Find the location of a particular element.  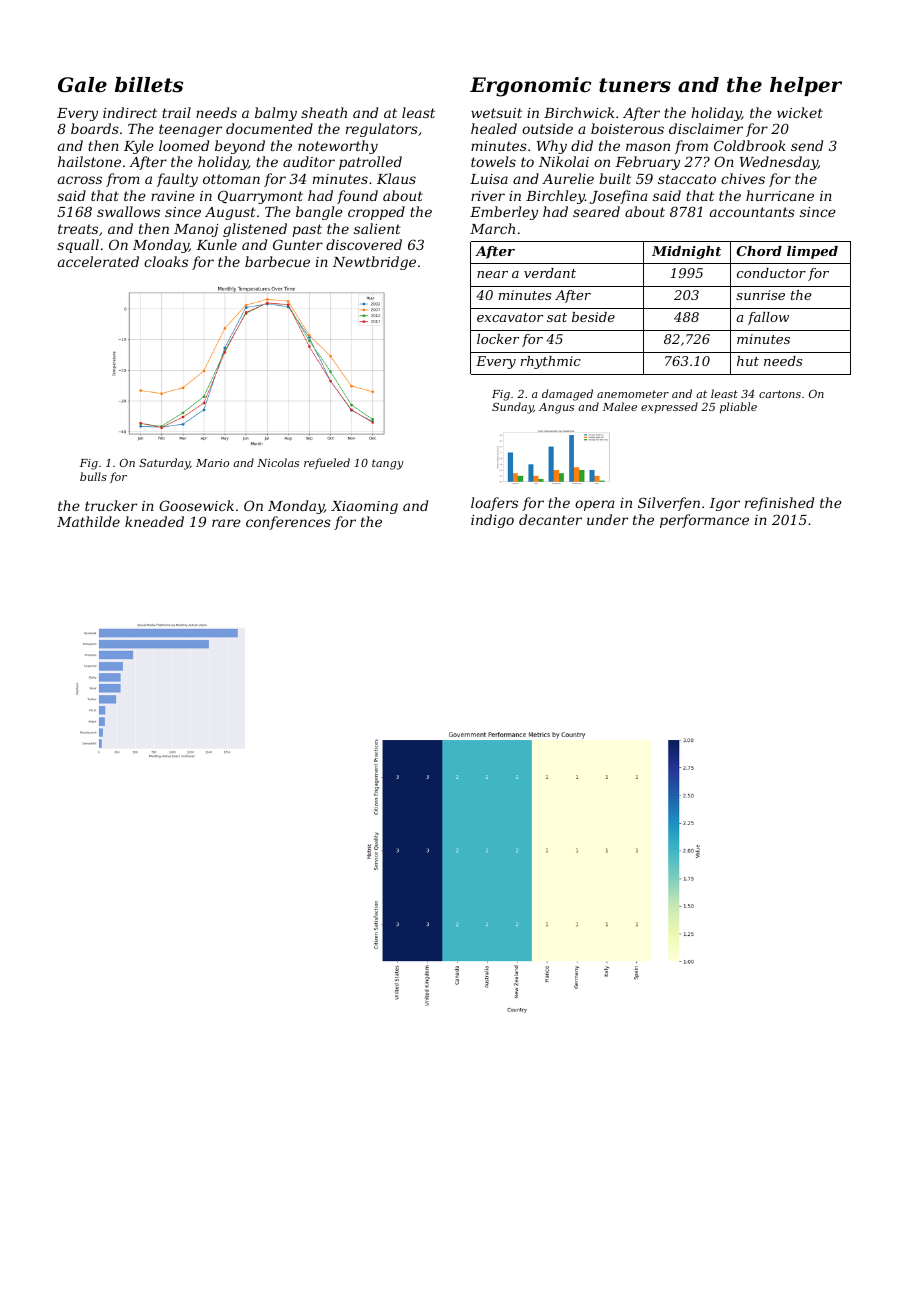

disclaimer is located at coordinates (706, 128).
